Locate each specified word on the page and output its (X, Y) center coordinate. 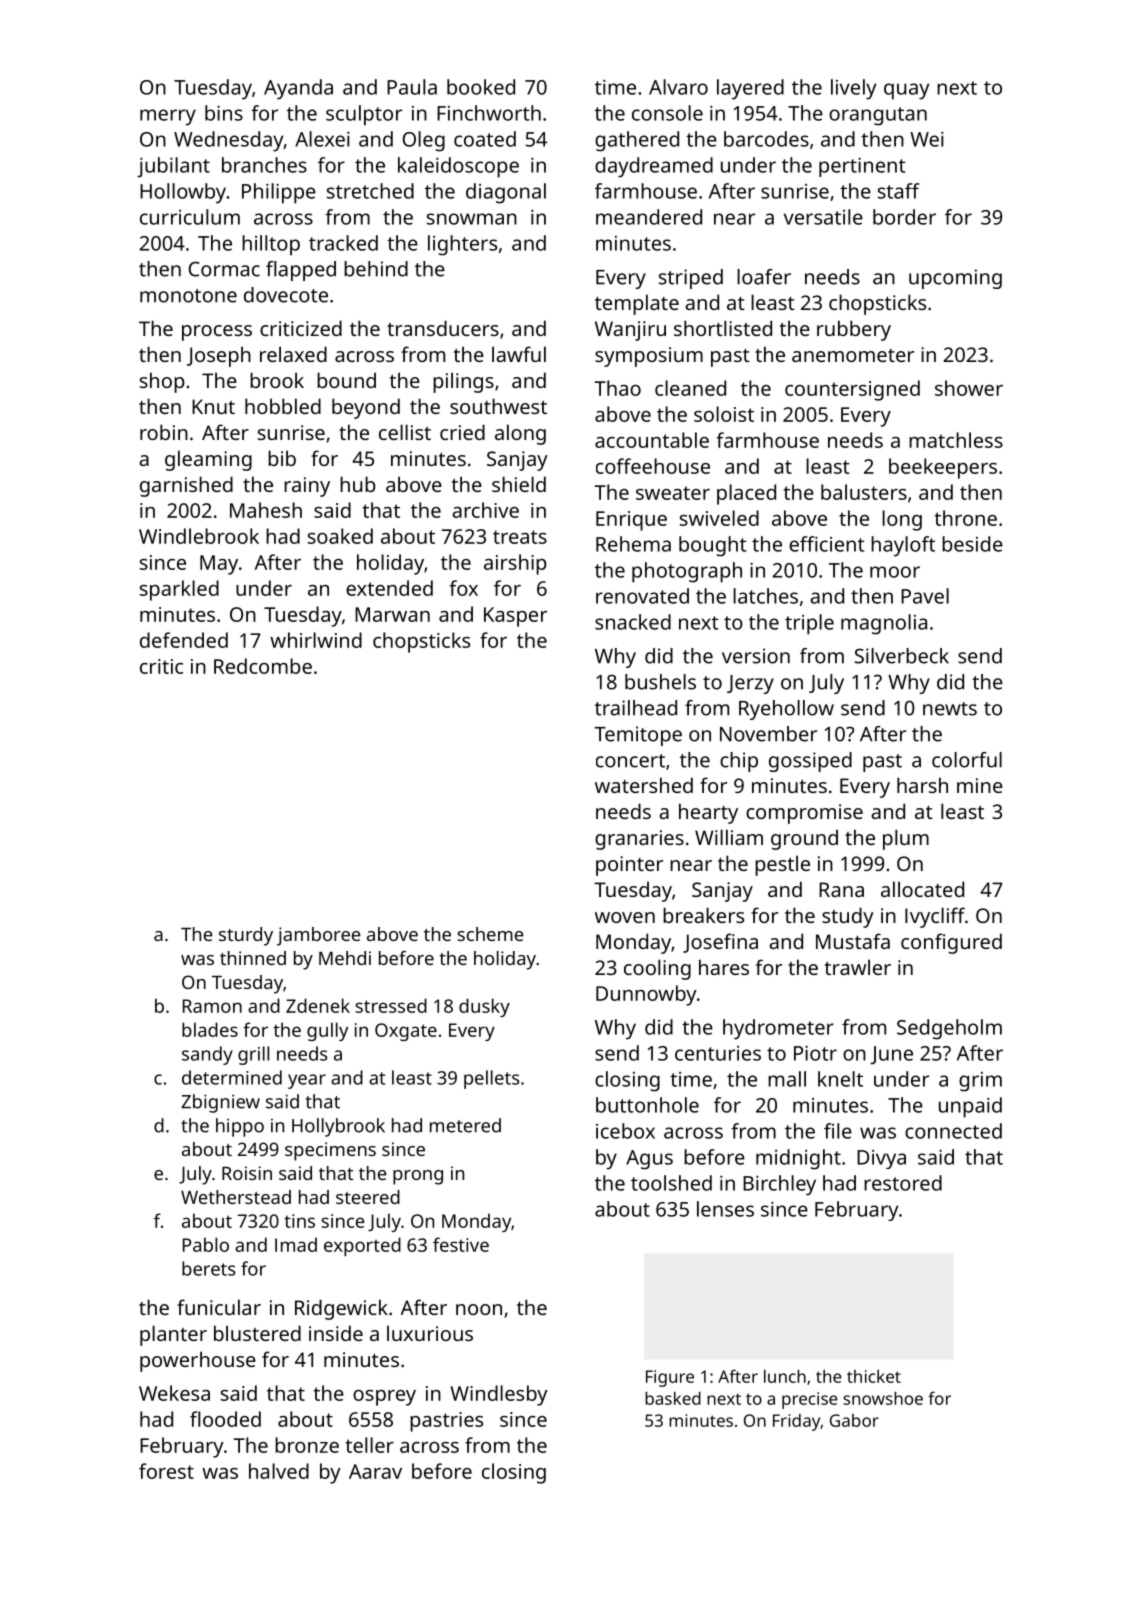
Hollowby (183, 193)
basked (673, 1398)
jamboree (318, 936)
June (891, 1055)
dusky (484, 1007)
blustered (257, 1333)
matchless (956, 440)
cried (462, 432)
